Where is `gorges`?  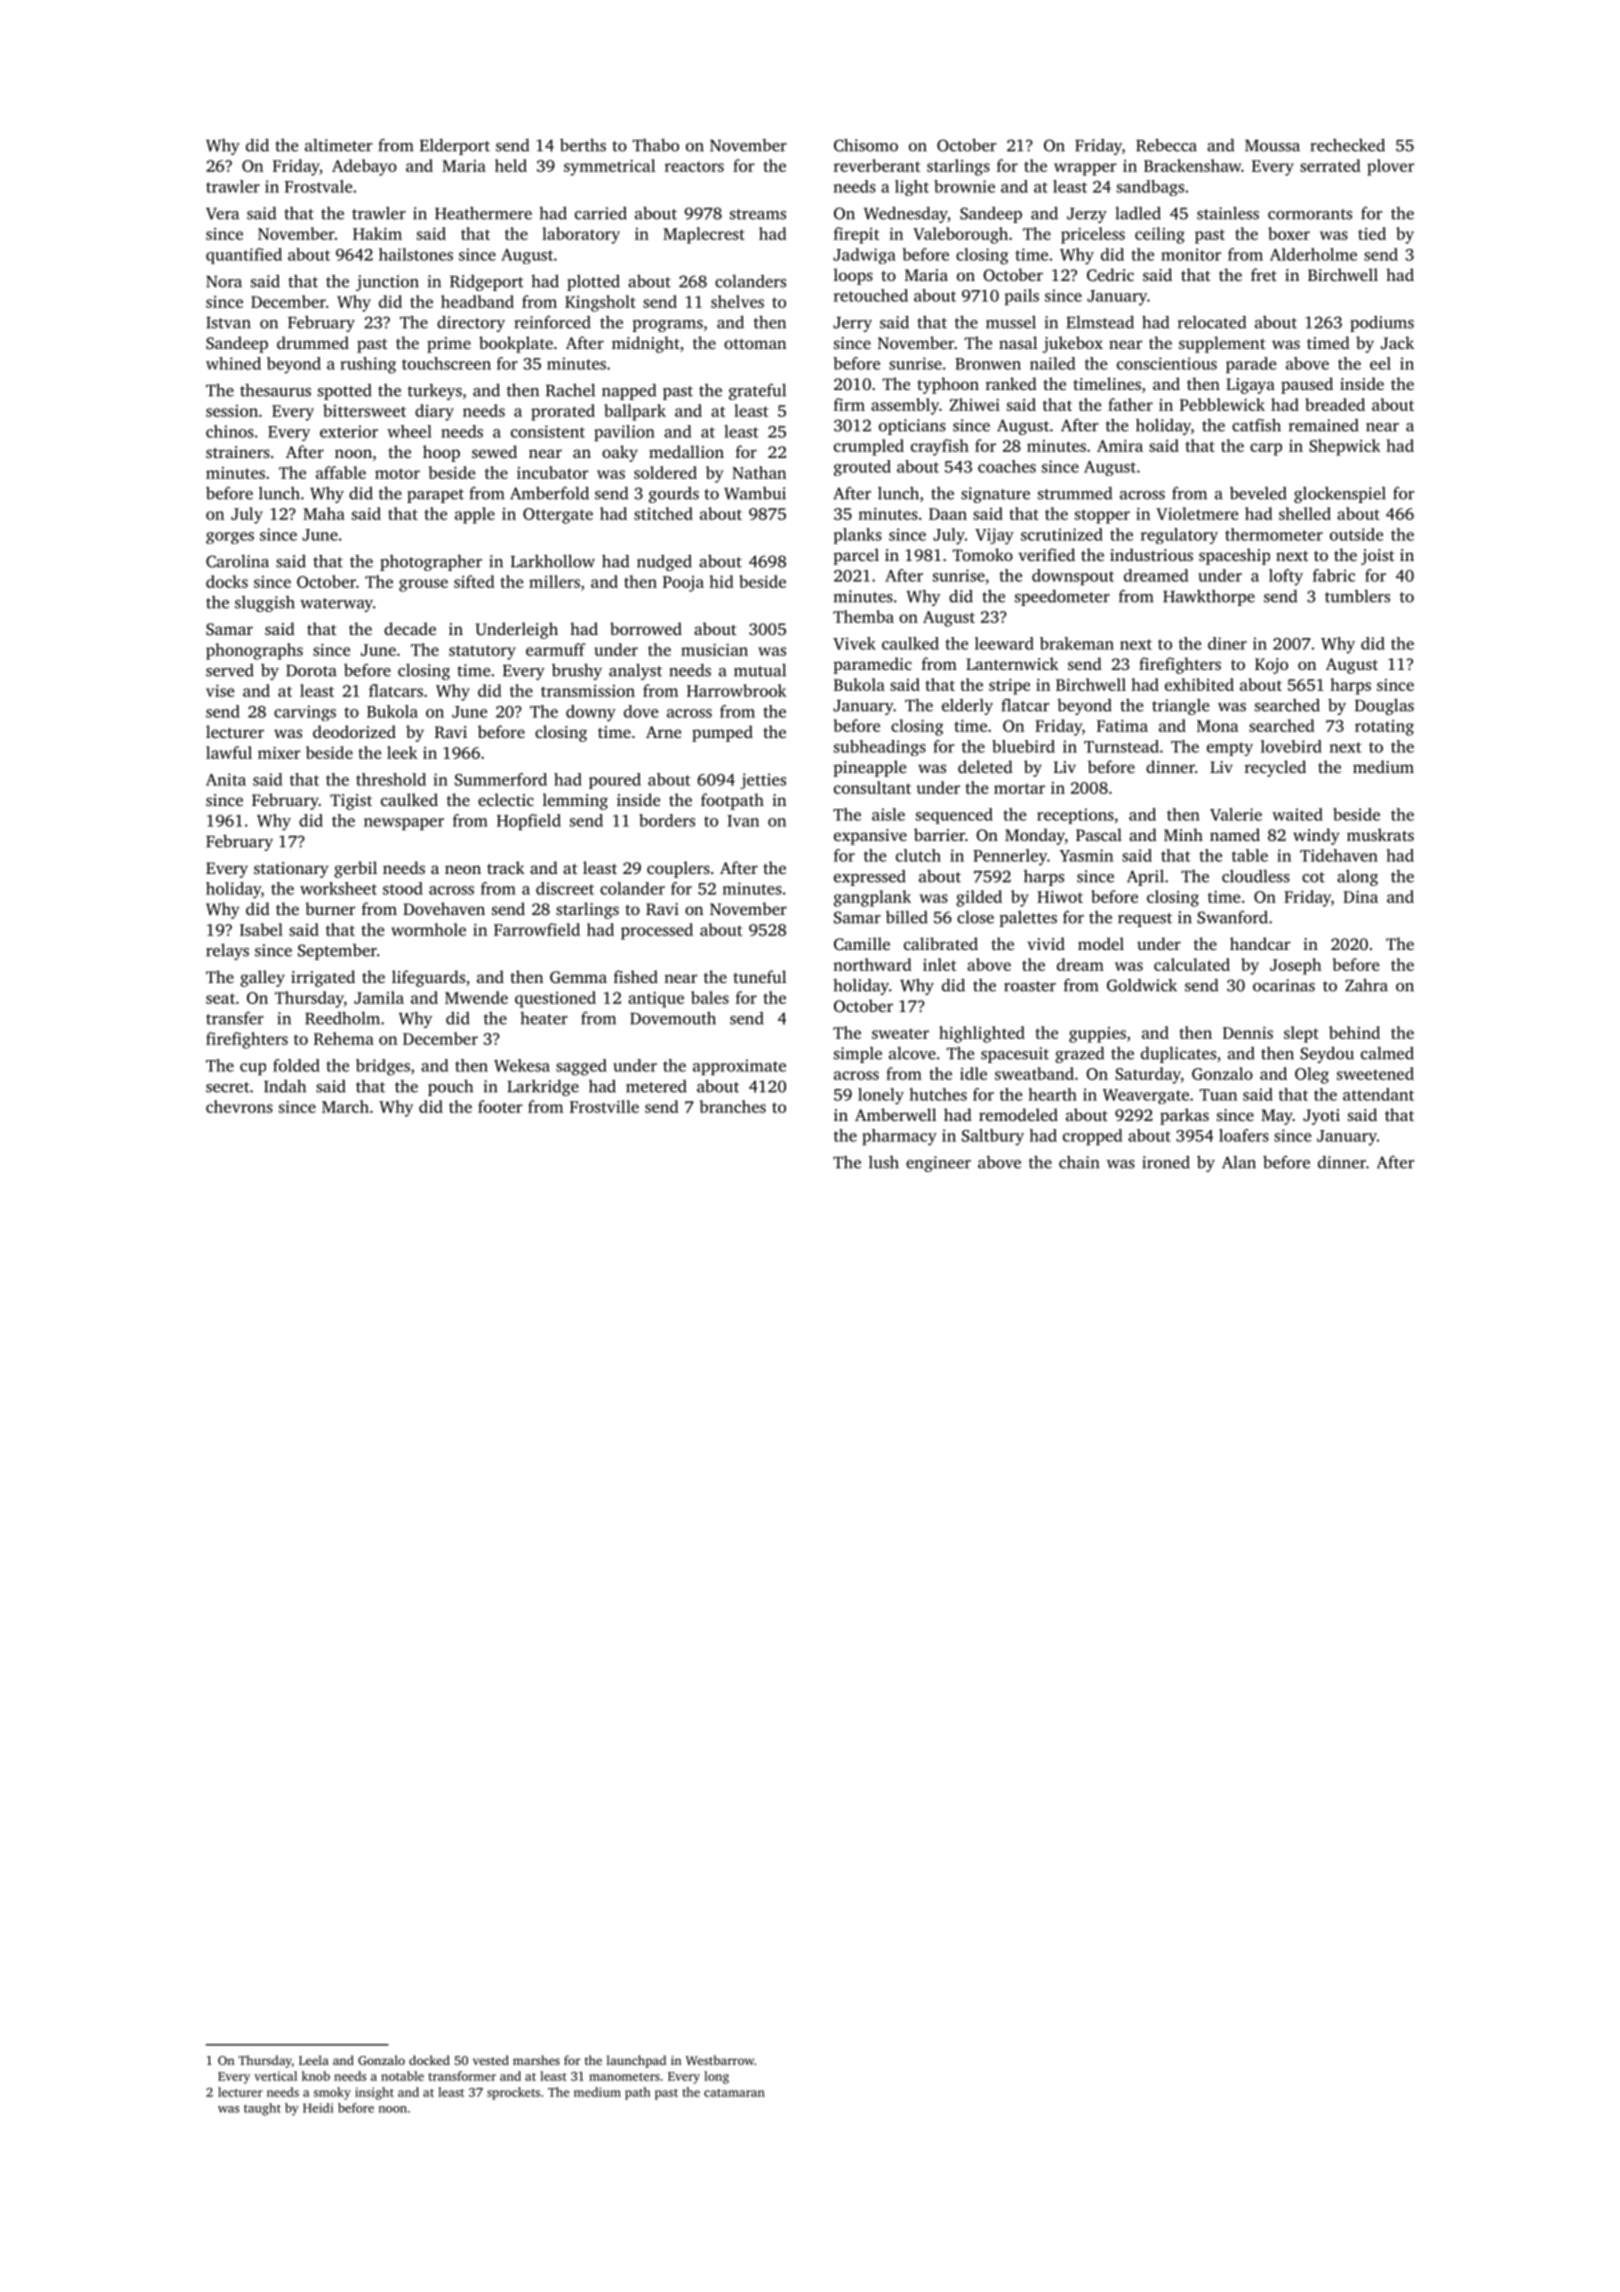 gorges is located at coordinates (230, 538).
